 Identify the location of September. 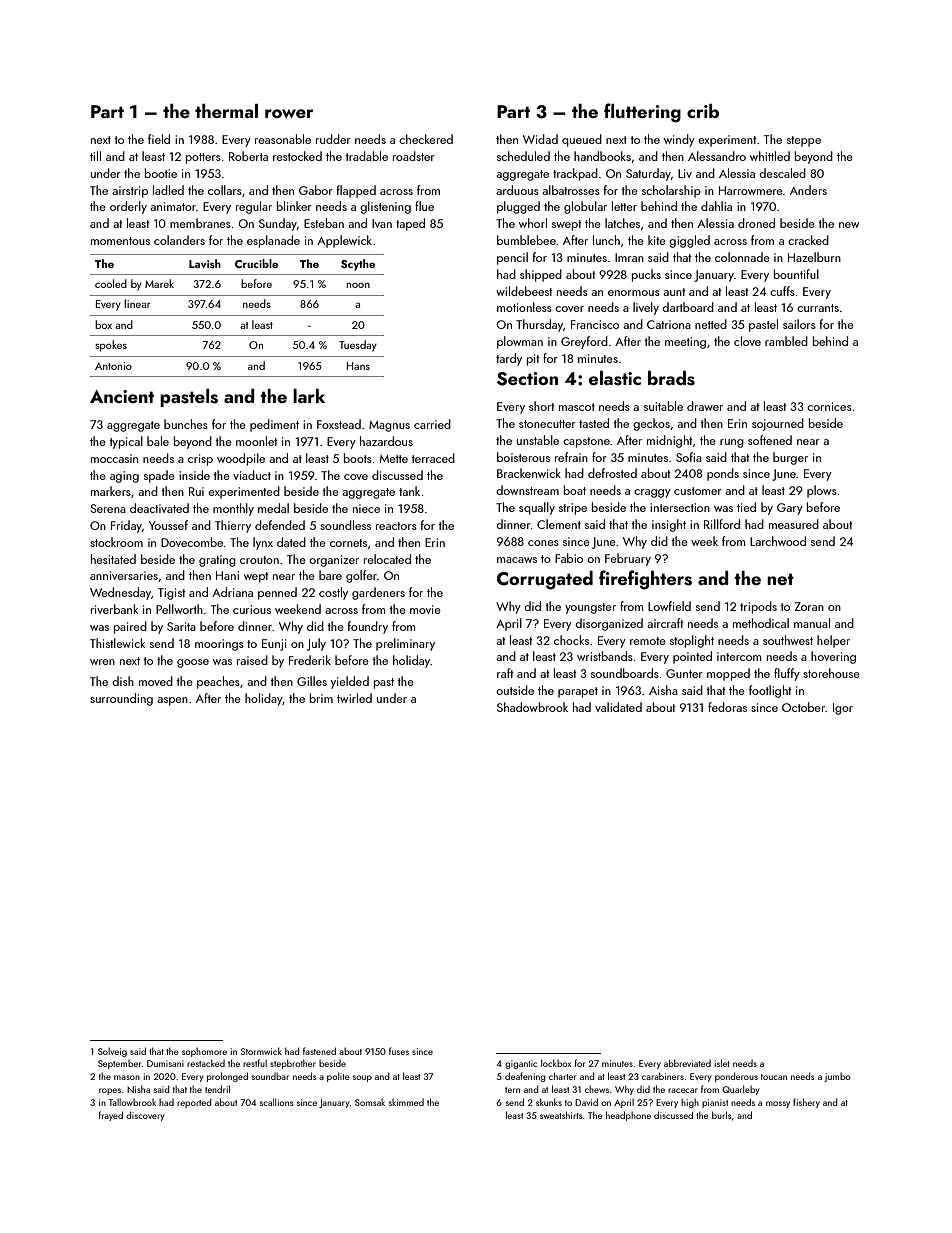
(119, 1064).
